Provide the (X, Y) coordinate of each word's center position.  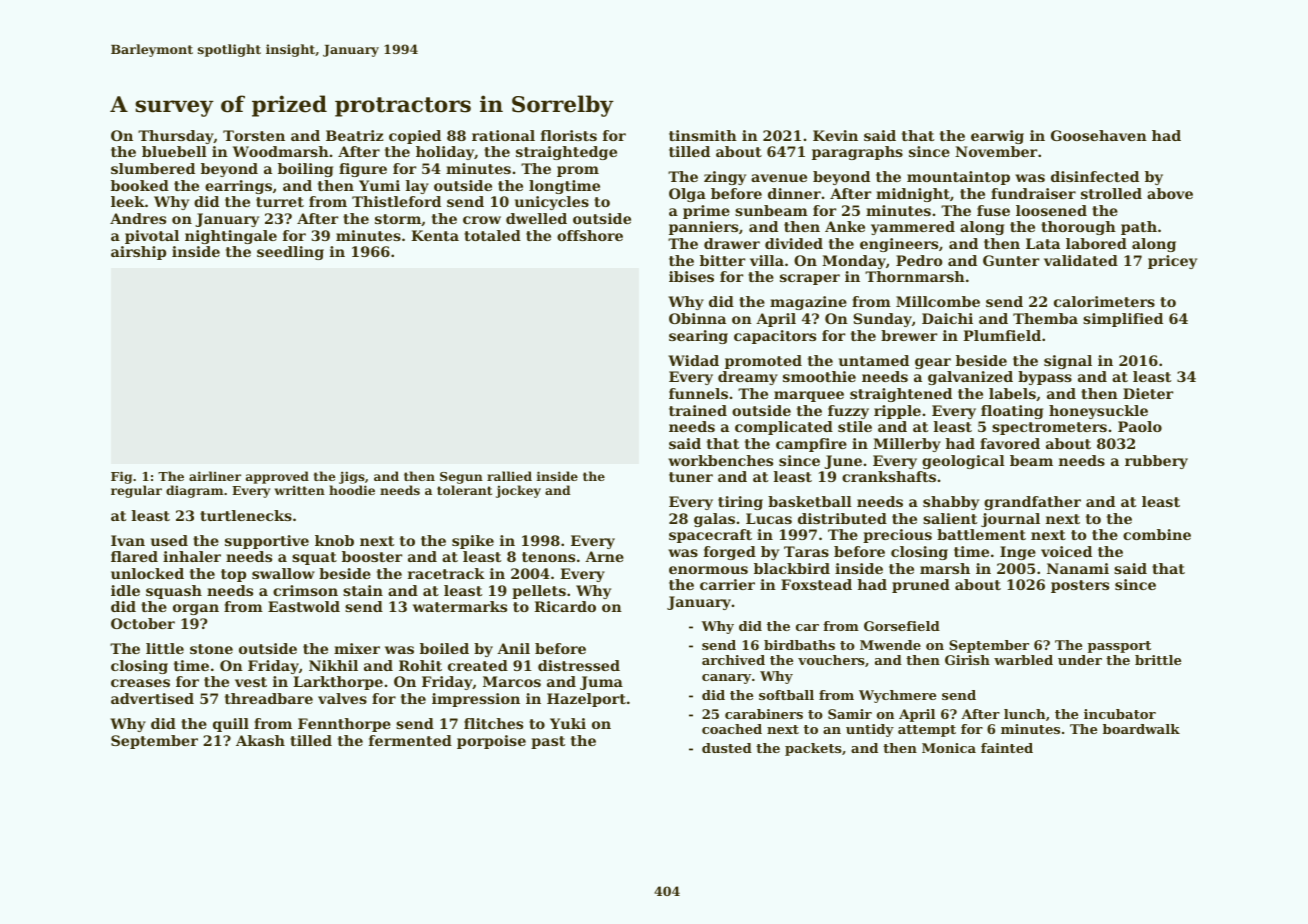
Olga (687, 195)
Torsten (254, 135)
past (548, 742)
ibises (691, 276)
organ (196, 609)
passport (1119, 647)
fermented (410, 740)
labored (1096, 243)
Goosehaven (1099, 135)
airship (138, 253)
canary (726, 679)
